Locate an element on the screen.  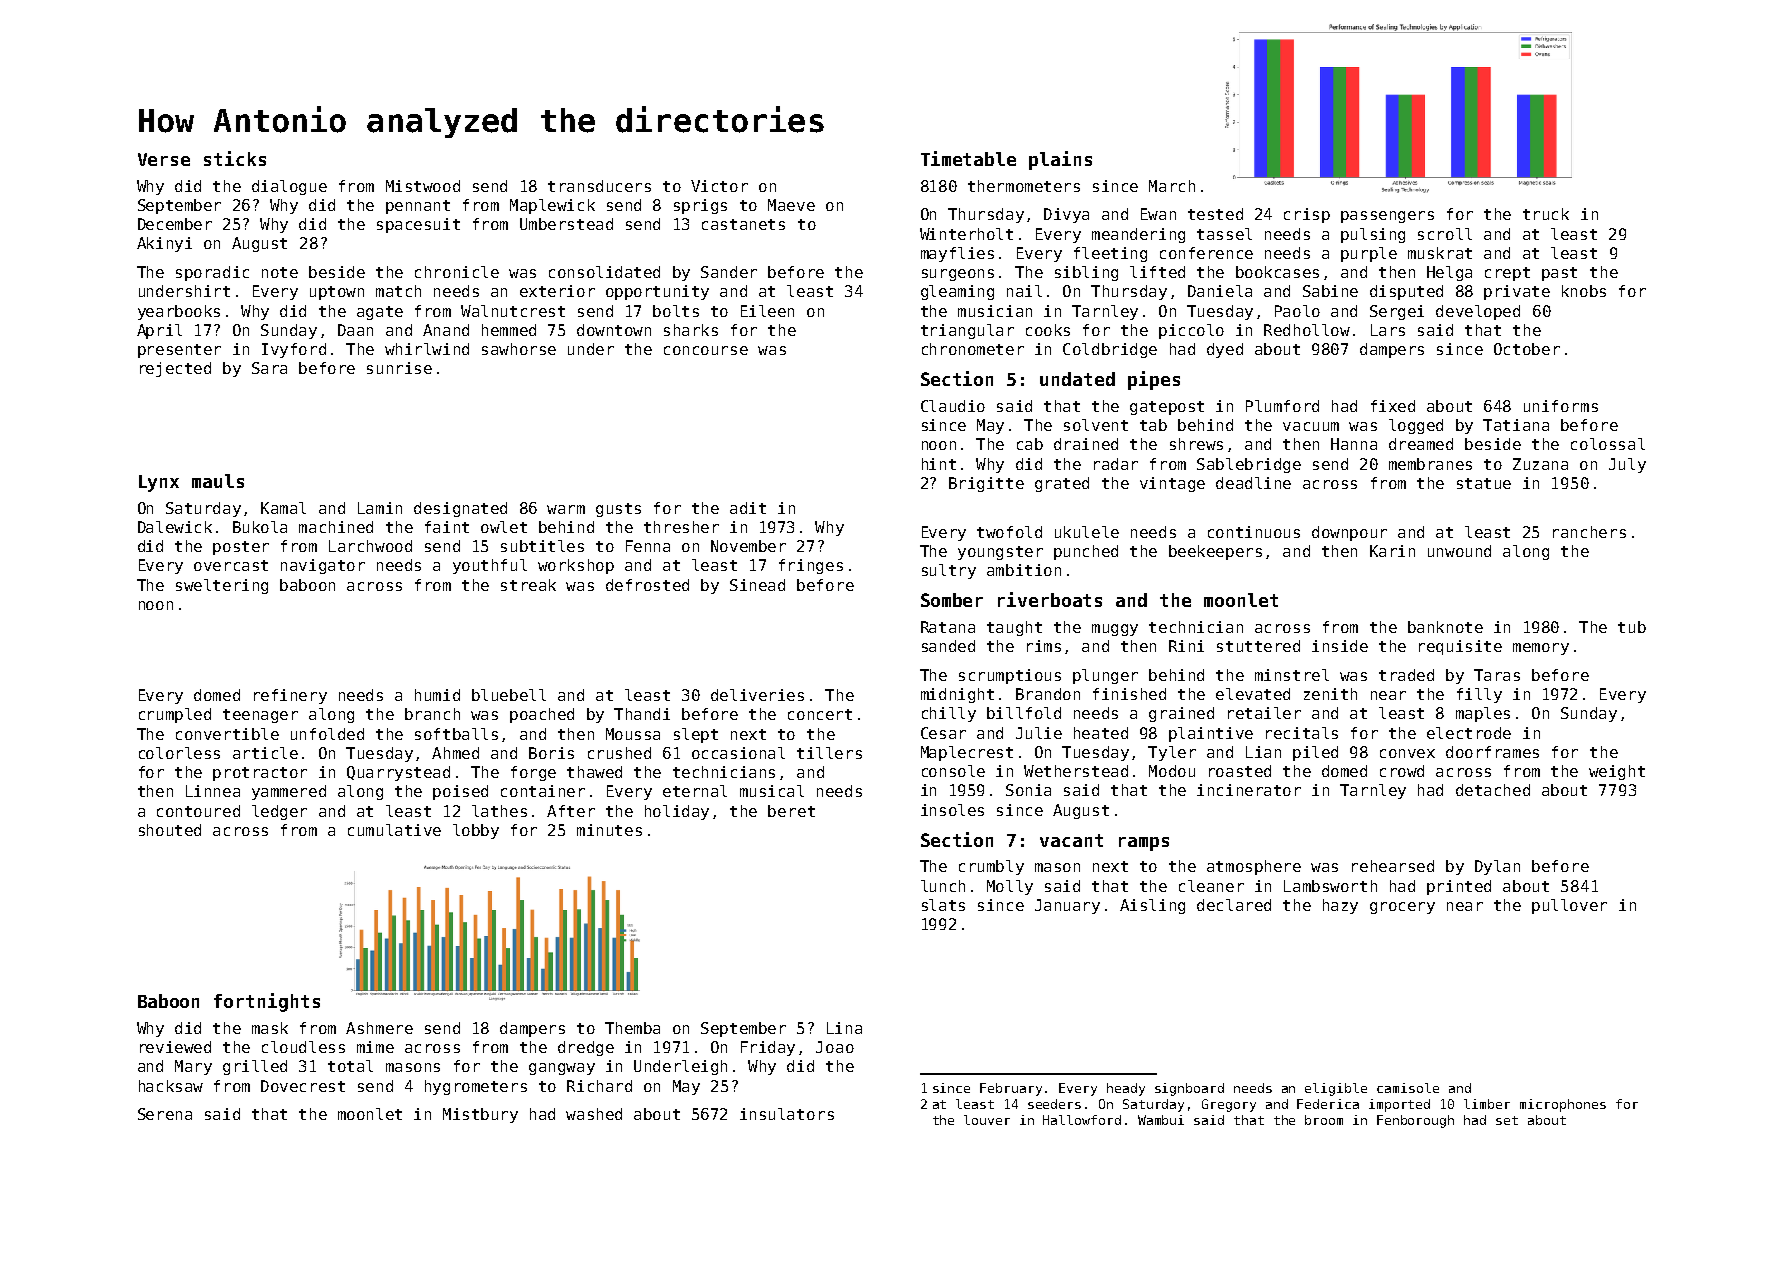
Verse is located at coordinates (164, 159).
